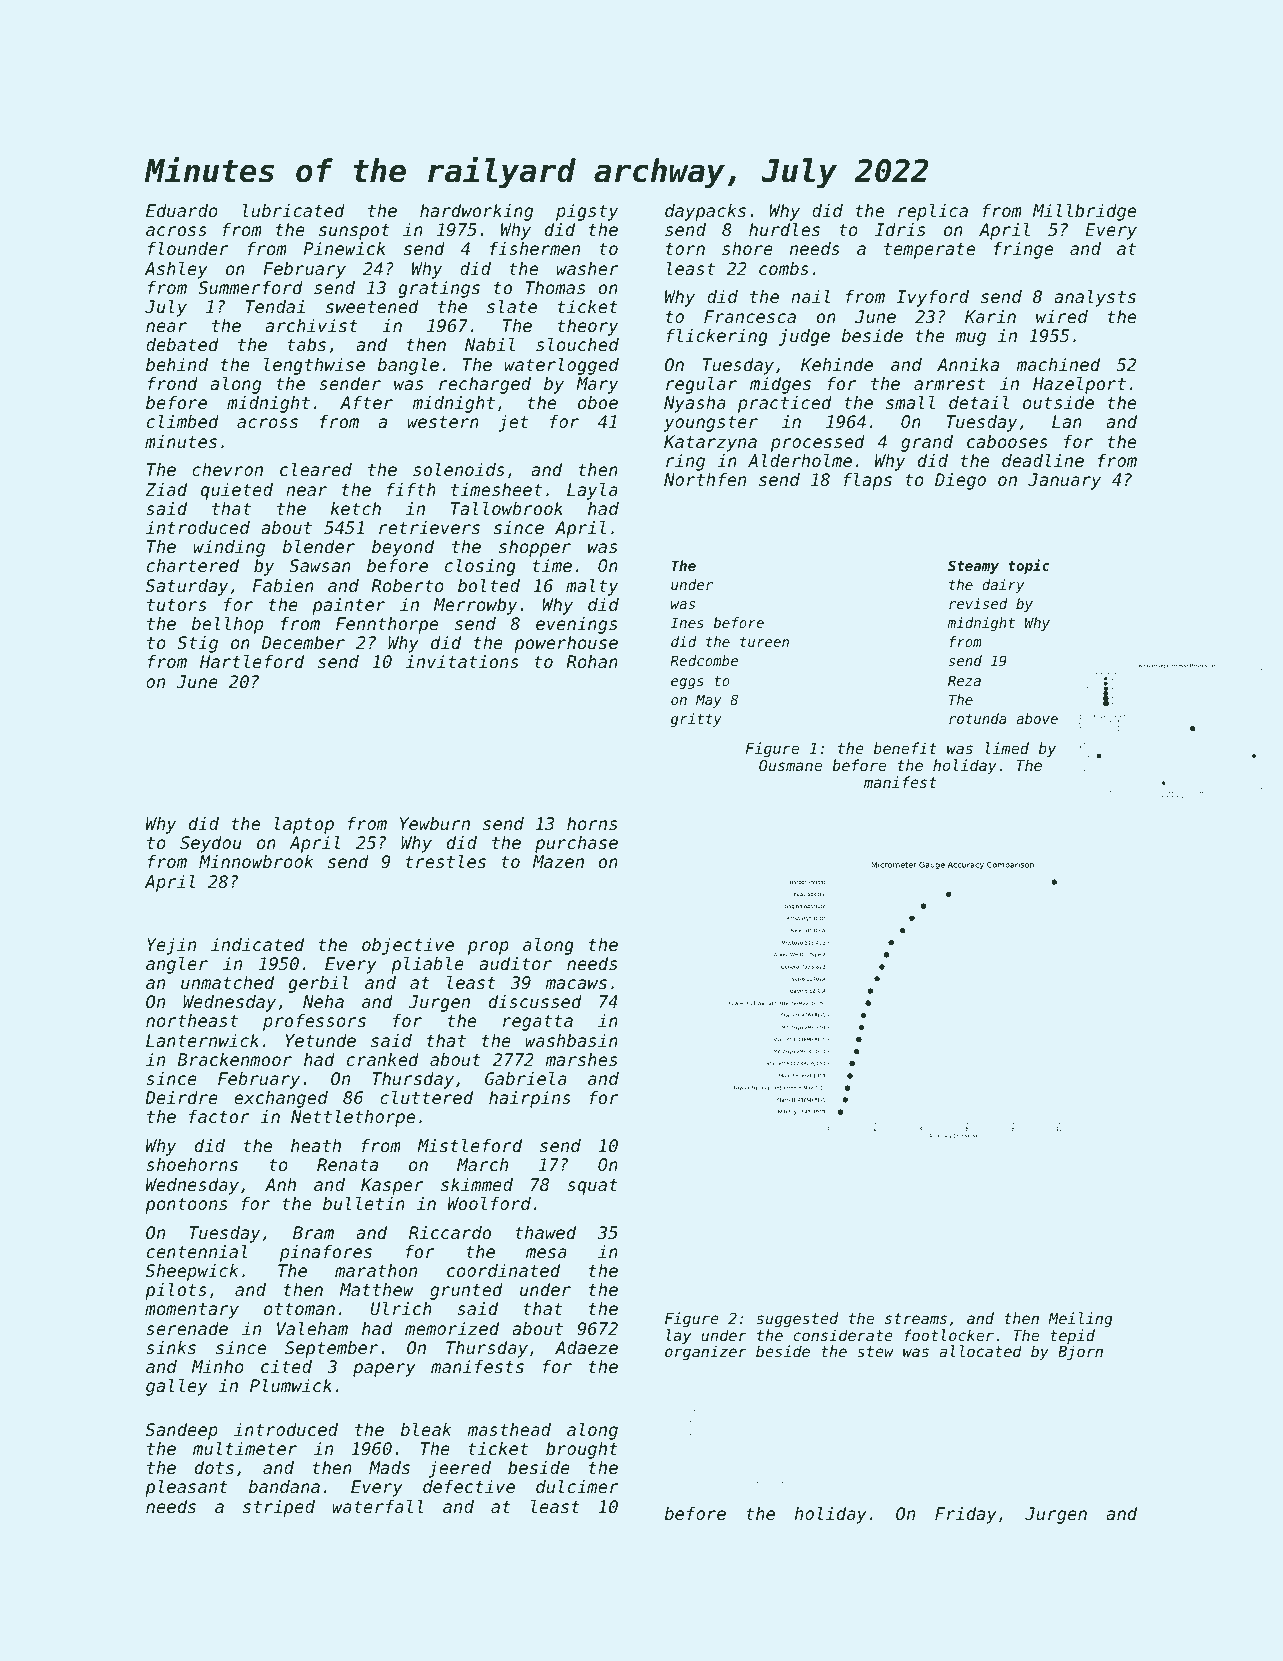 Image resolution: width=1283 pixels, height=1661 pixels. Describe the element at coordinates (279, 1508) in the screenshot. I see `striped` at that location.
